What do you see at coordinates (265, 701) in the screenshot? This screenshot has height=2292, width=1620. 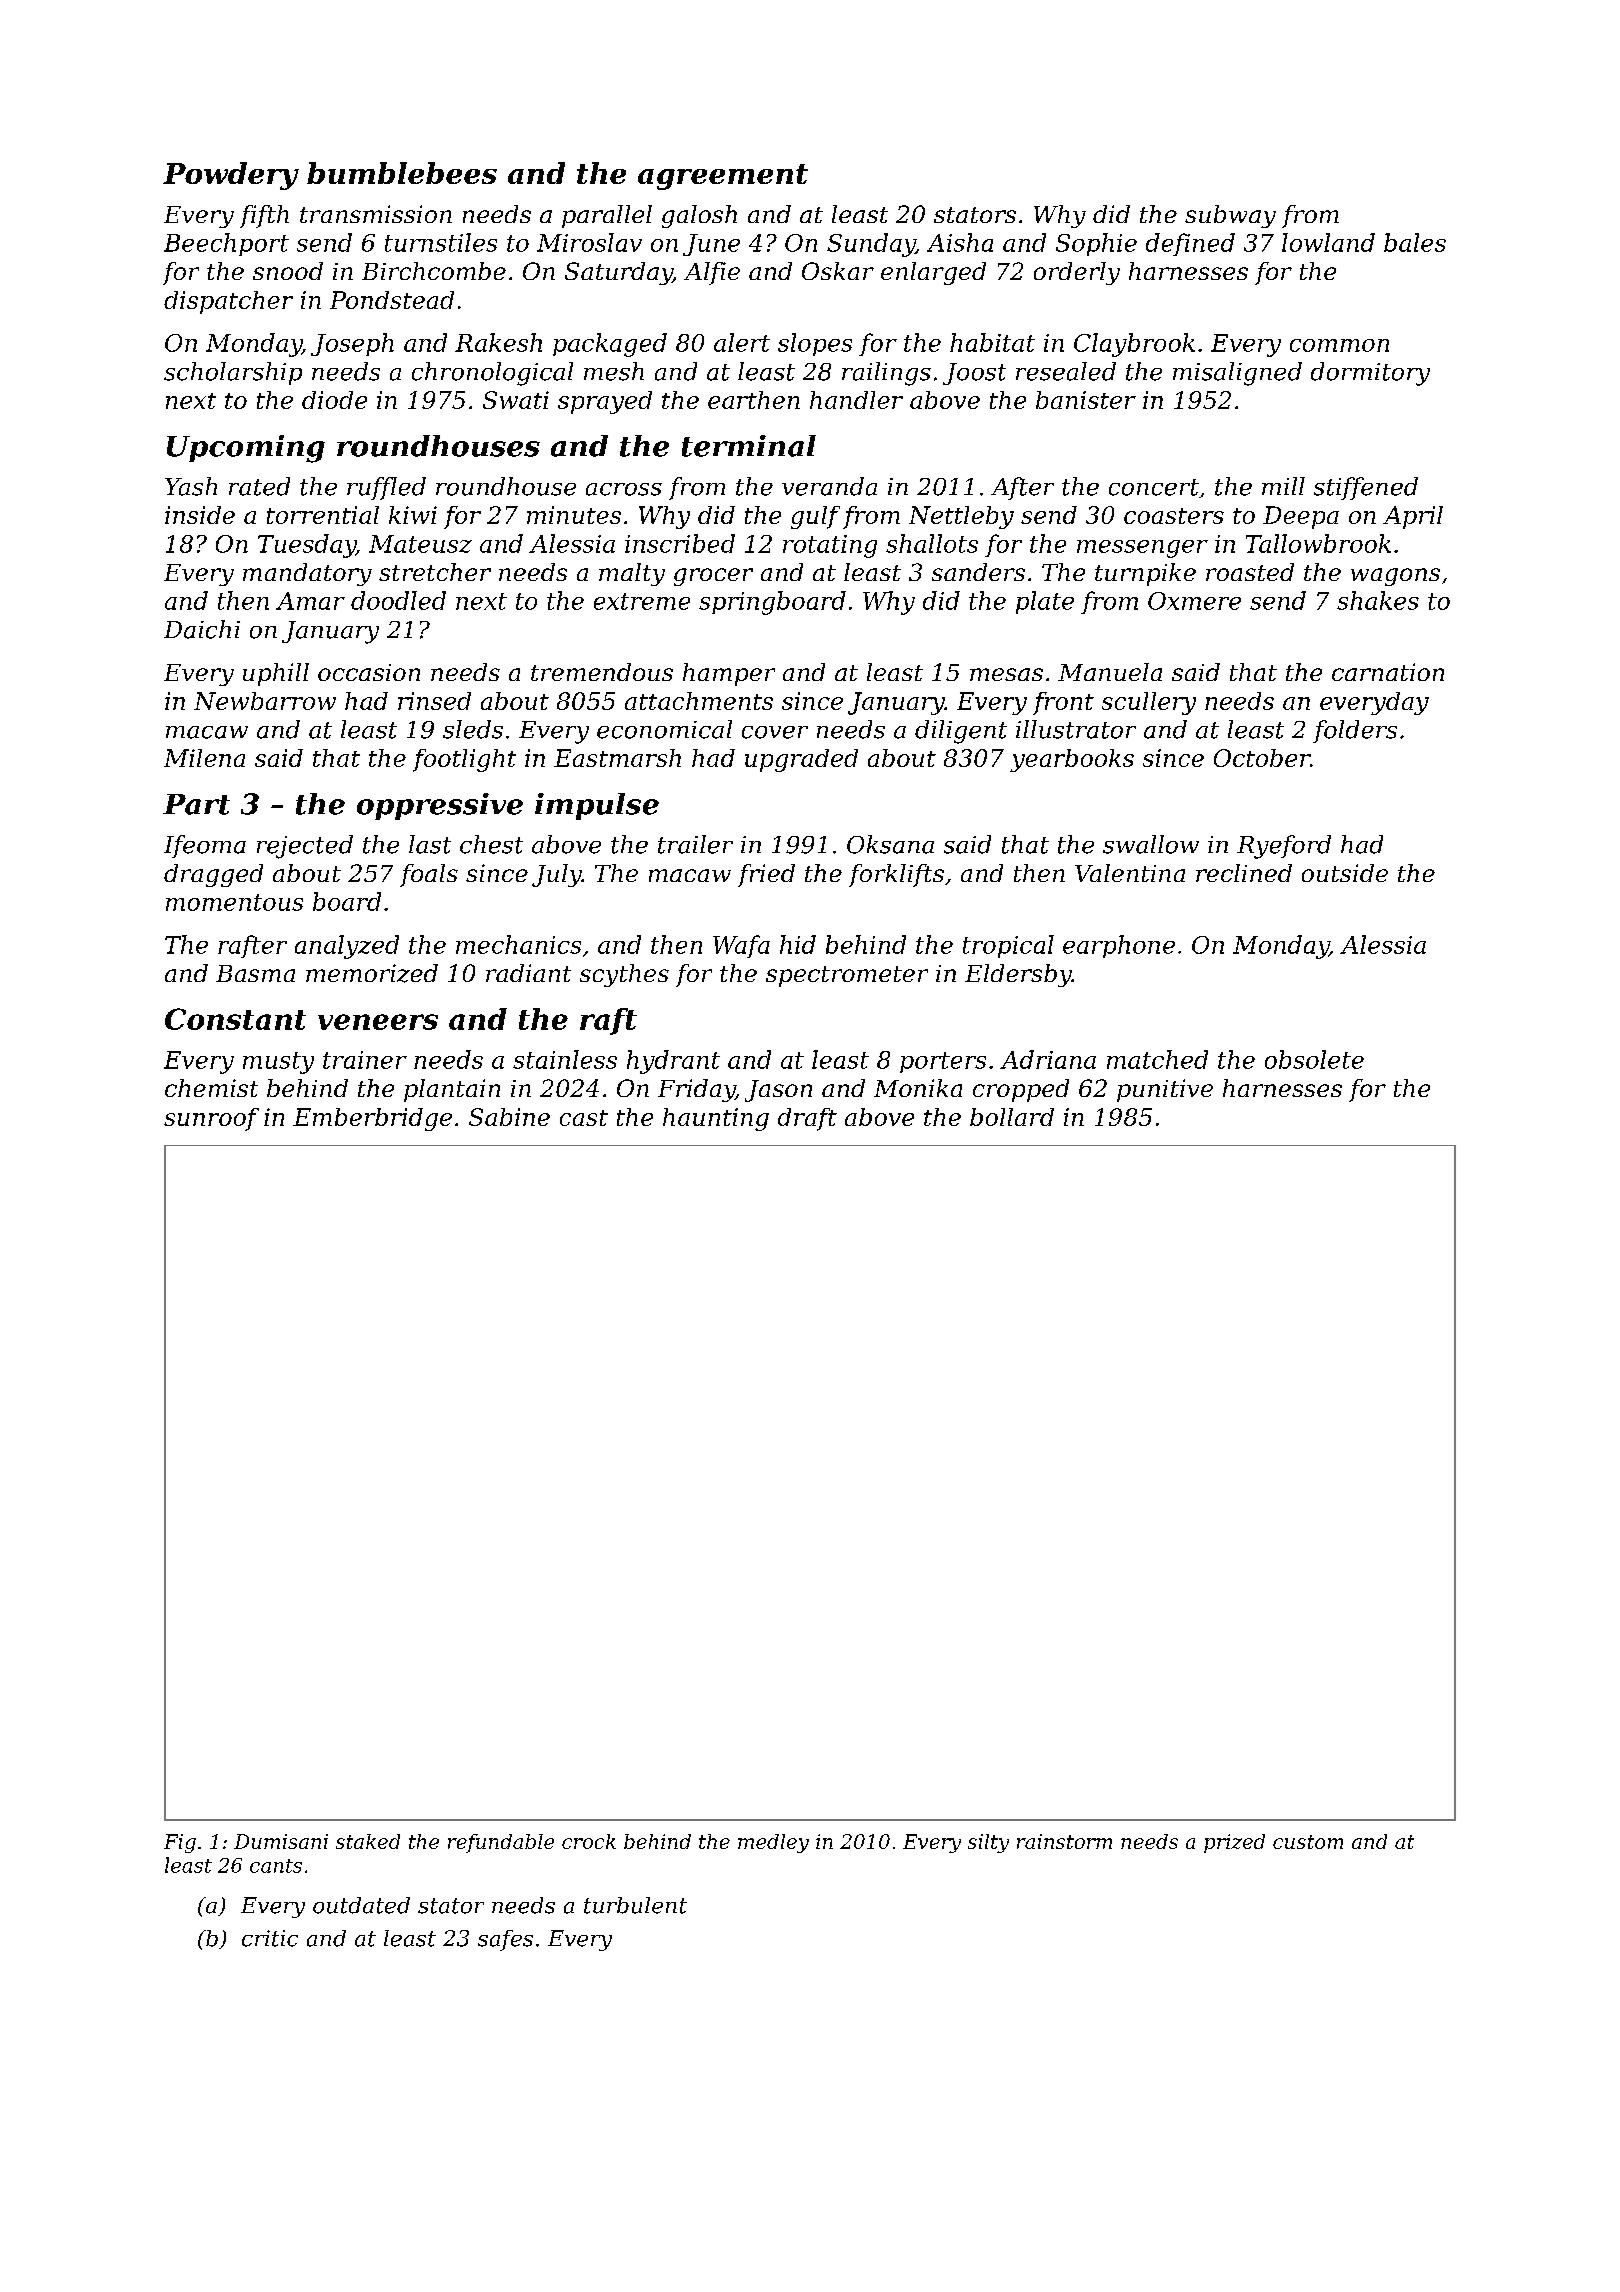 I see `Newbarrow` at bounding box center [265, 701].
